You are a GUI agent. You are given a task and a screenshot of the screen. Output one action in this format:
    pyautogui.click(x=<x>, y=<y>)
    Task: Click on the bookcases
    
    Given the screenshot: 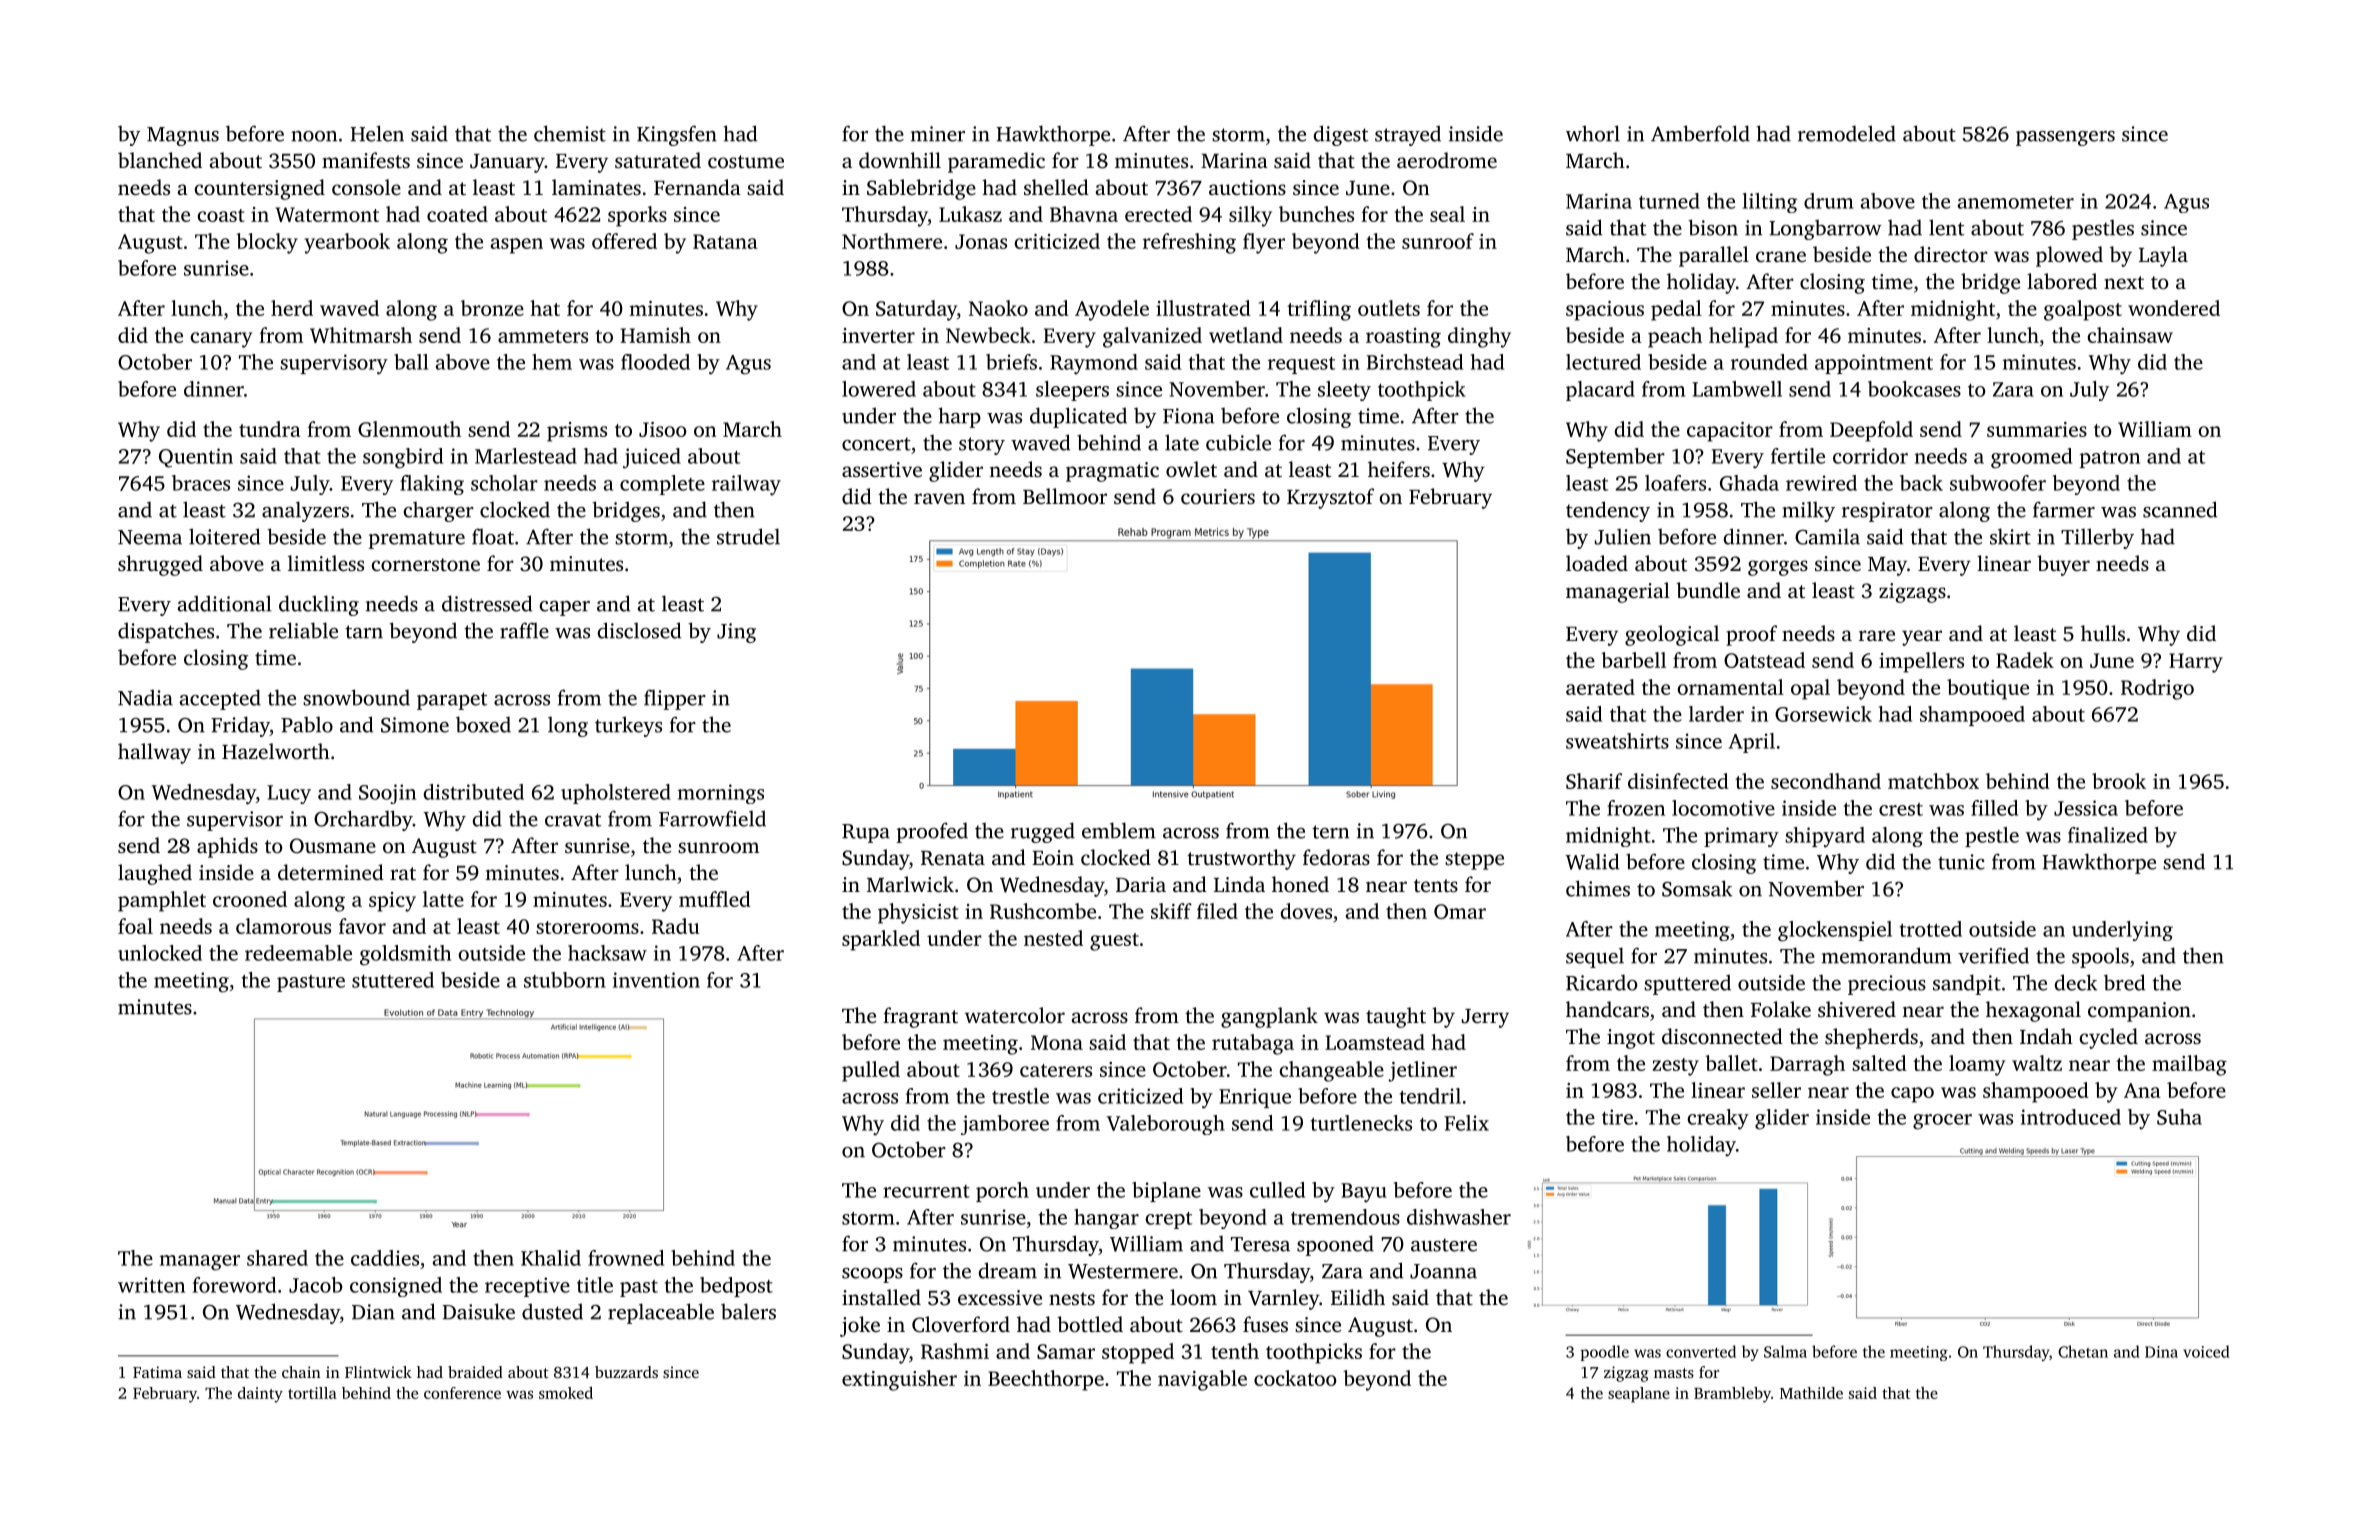 What is the action you would take?
    pyautogui.click(x=1914, y=389)
